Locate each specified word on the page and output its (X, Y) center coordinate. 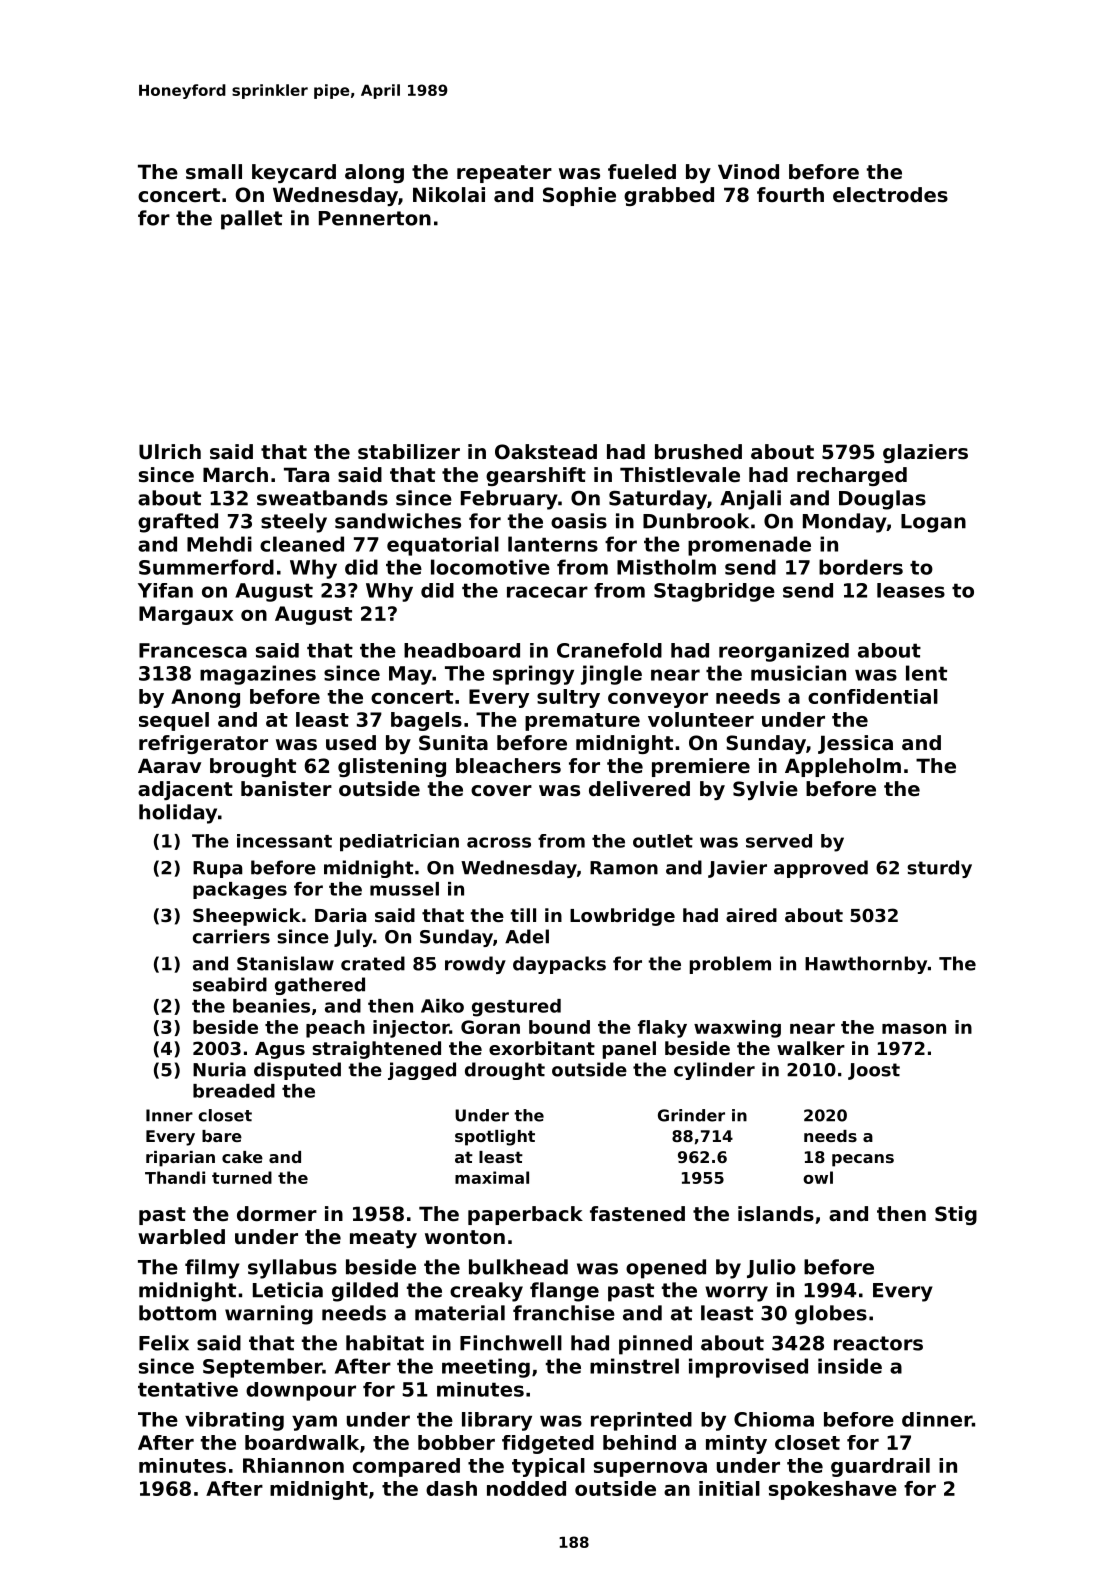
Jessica (855, 744)
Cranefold (609, 650)
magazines (258, 675)
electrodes (890, 195)
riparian (180, 1159)
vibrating (234, 1421)
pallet (251, 220)
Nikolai (449, 195)
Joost (874, 1071)
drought (505, 1071)
